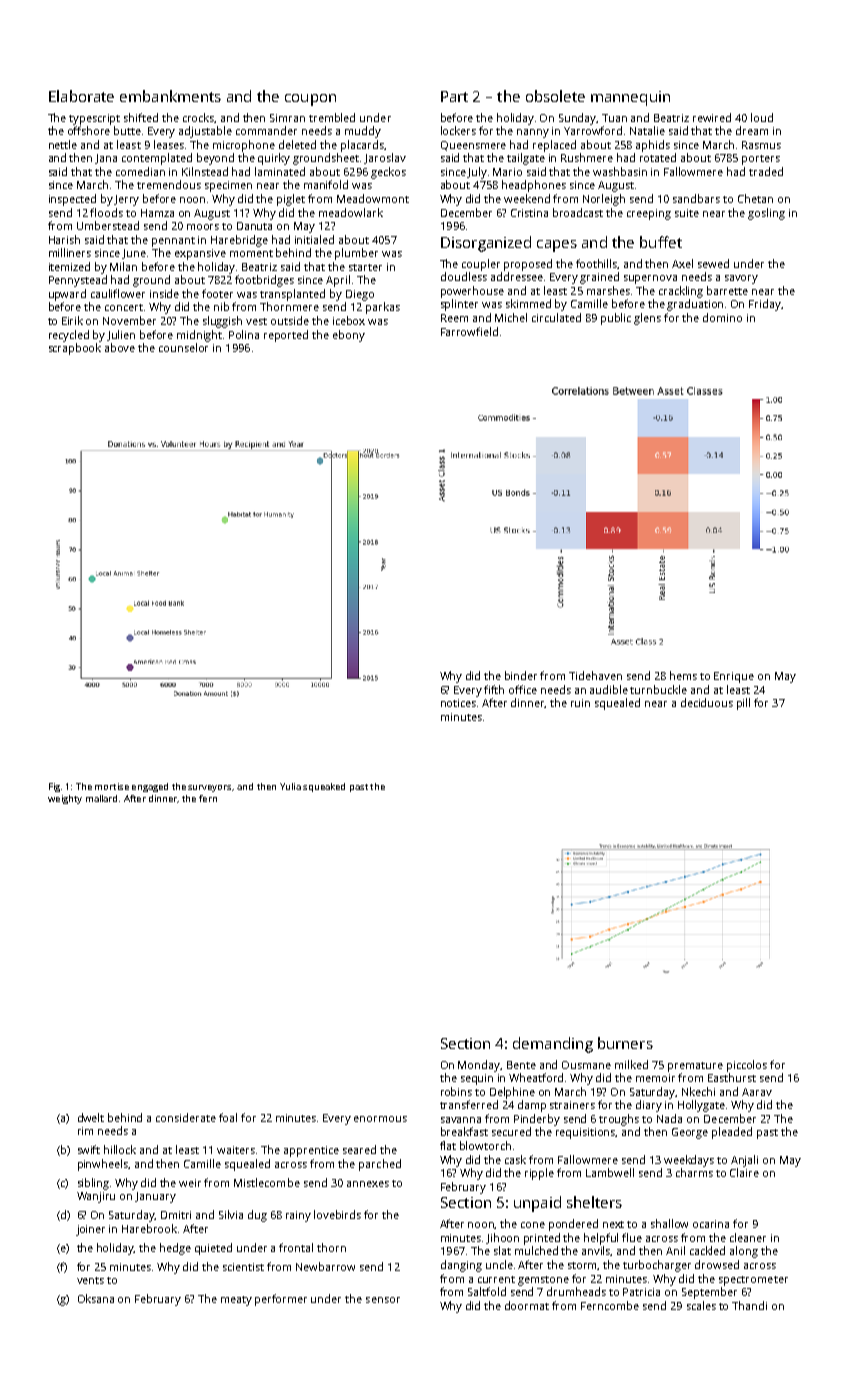 This document has height=1400, width=849. I want to click on Elaborate, so click(81, 96).
